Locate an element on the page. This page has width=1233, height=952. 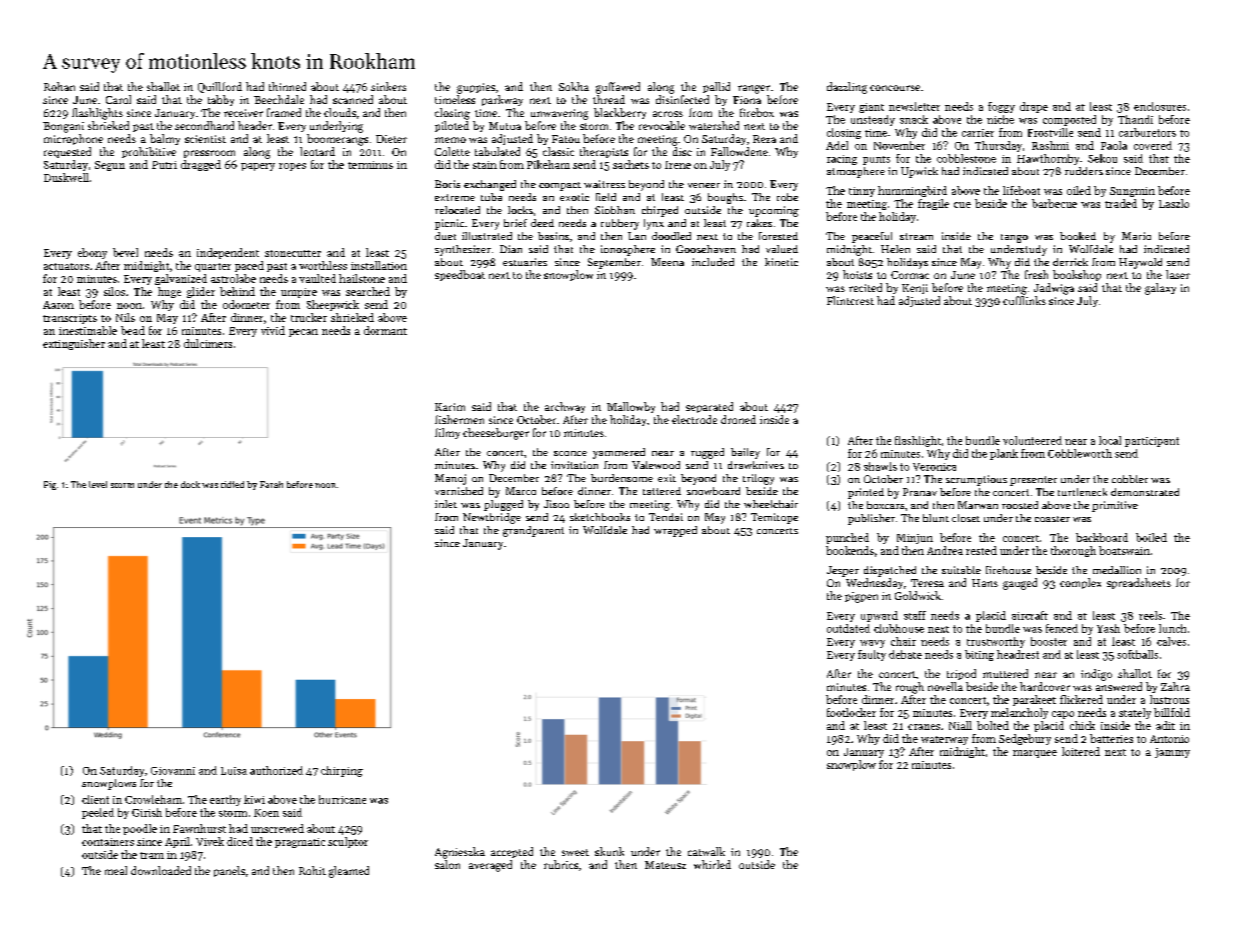
Thandi is located at coordinates (1135, 119).
